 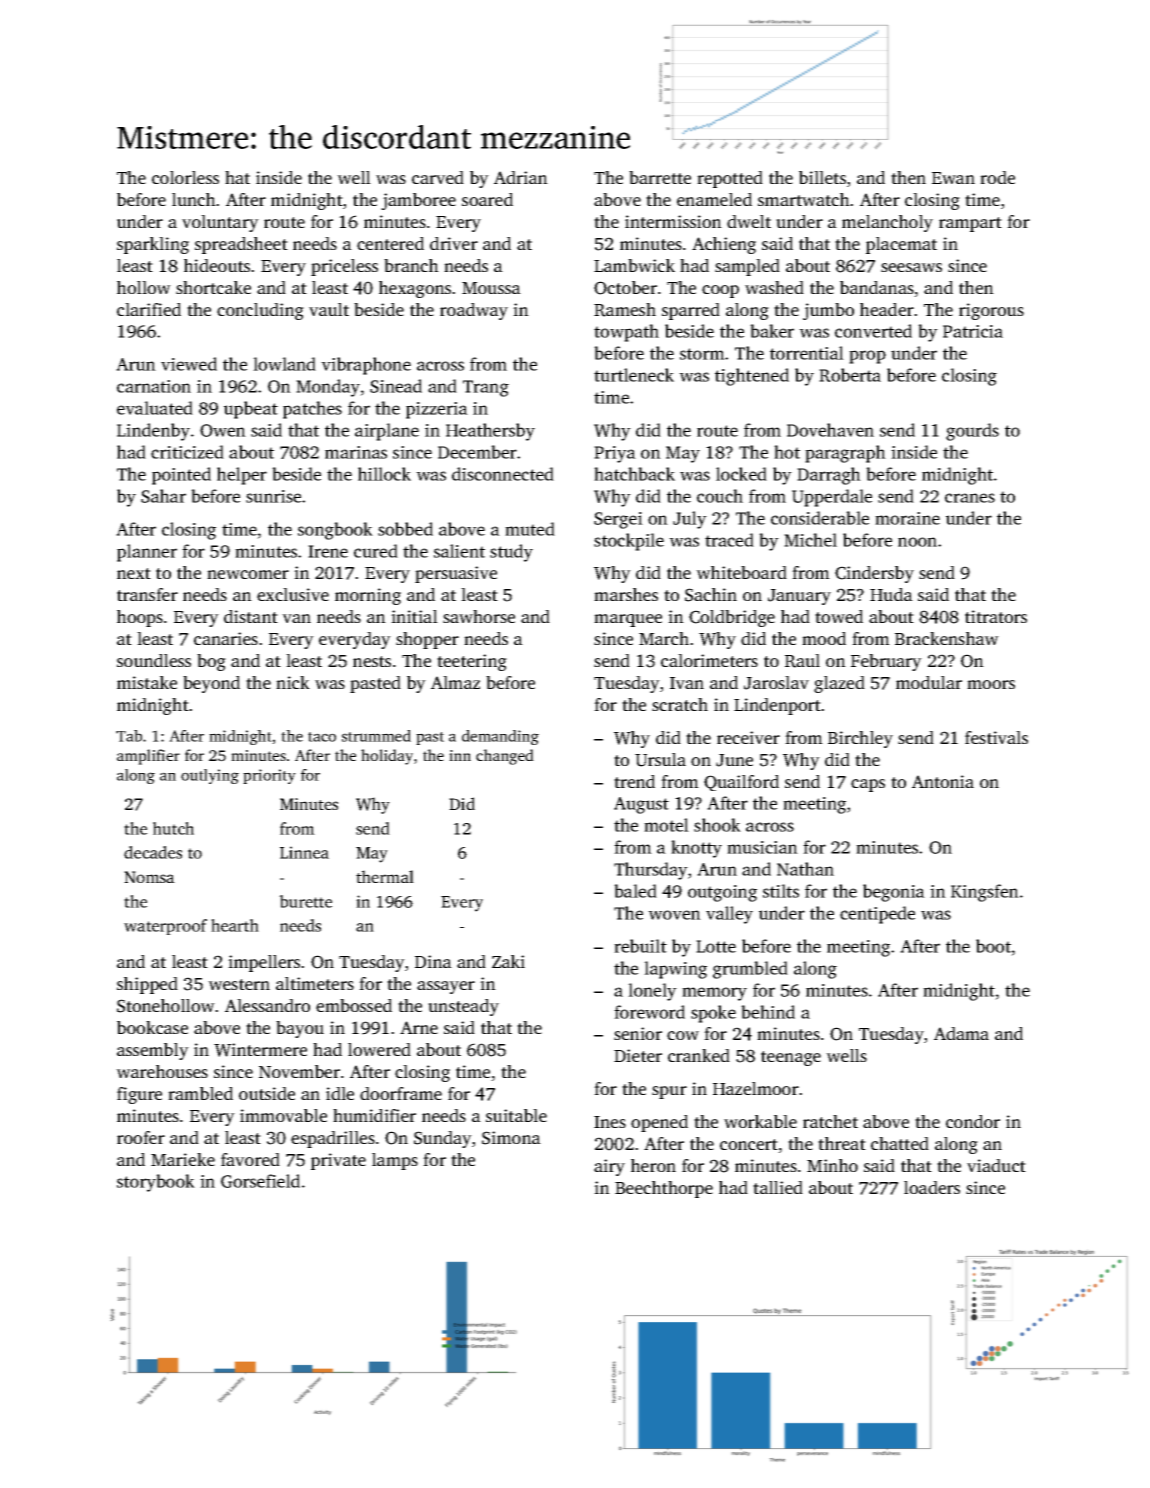 I want to click on planner, so click(x=147, y=553).
